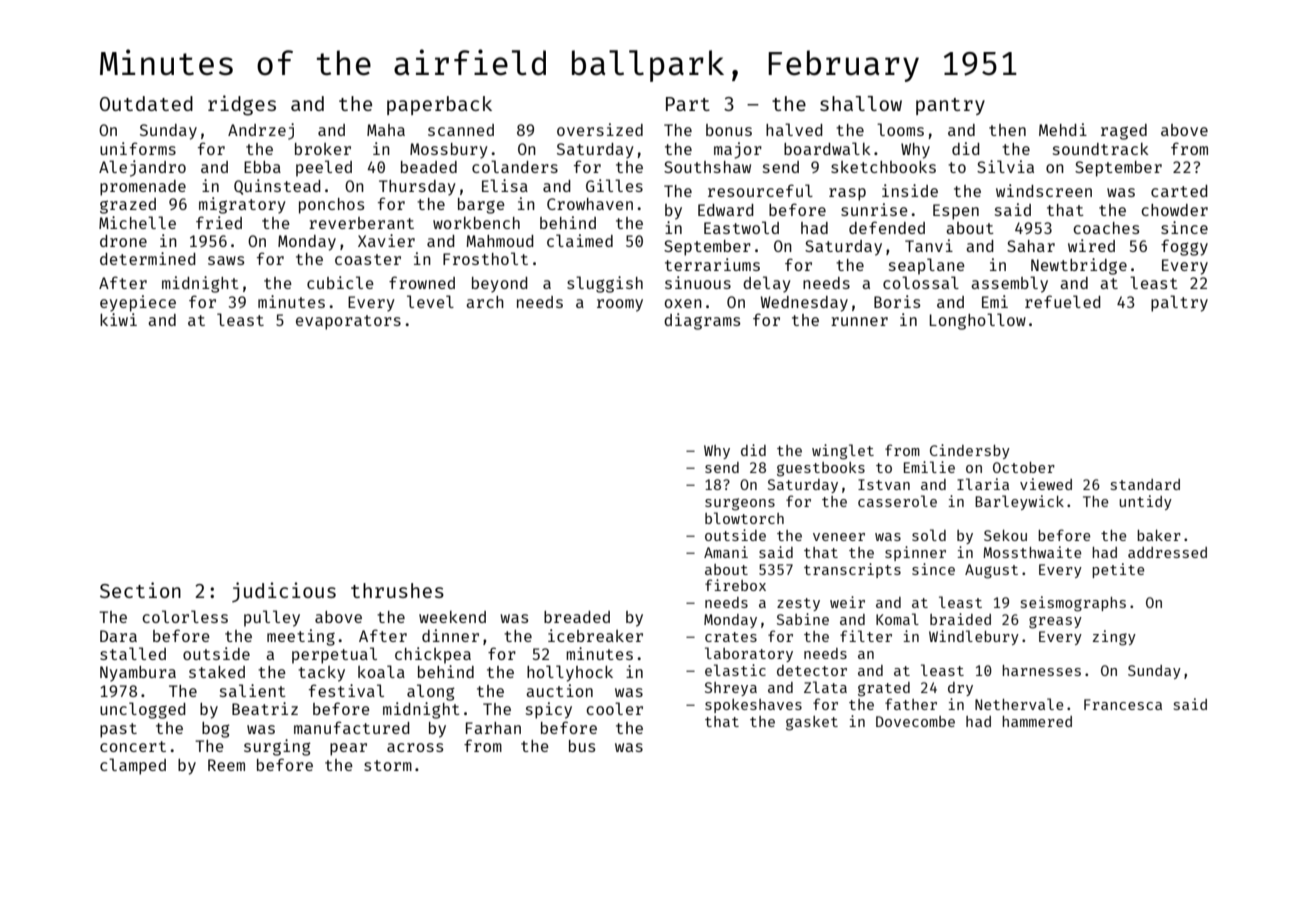 The image size is (1308, 924). I want to click on cooler, so click(614, 708).
